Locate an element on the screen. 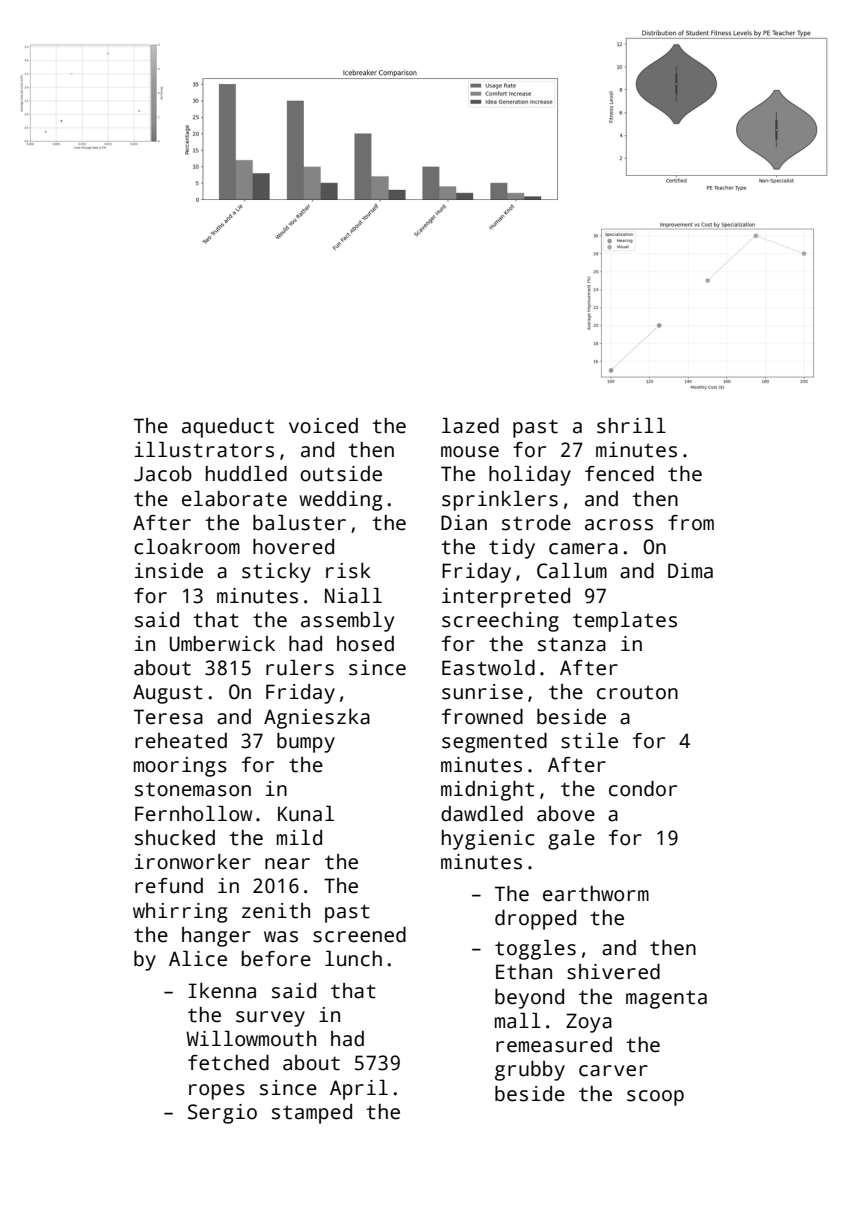 The height and width of the screenshot is (1213, 855). templates is located at coordinates (625, 622).
